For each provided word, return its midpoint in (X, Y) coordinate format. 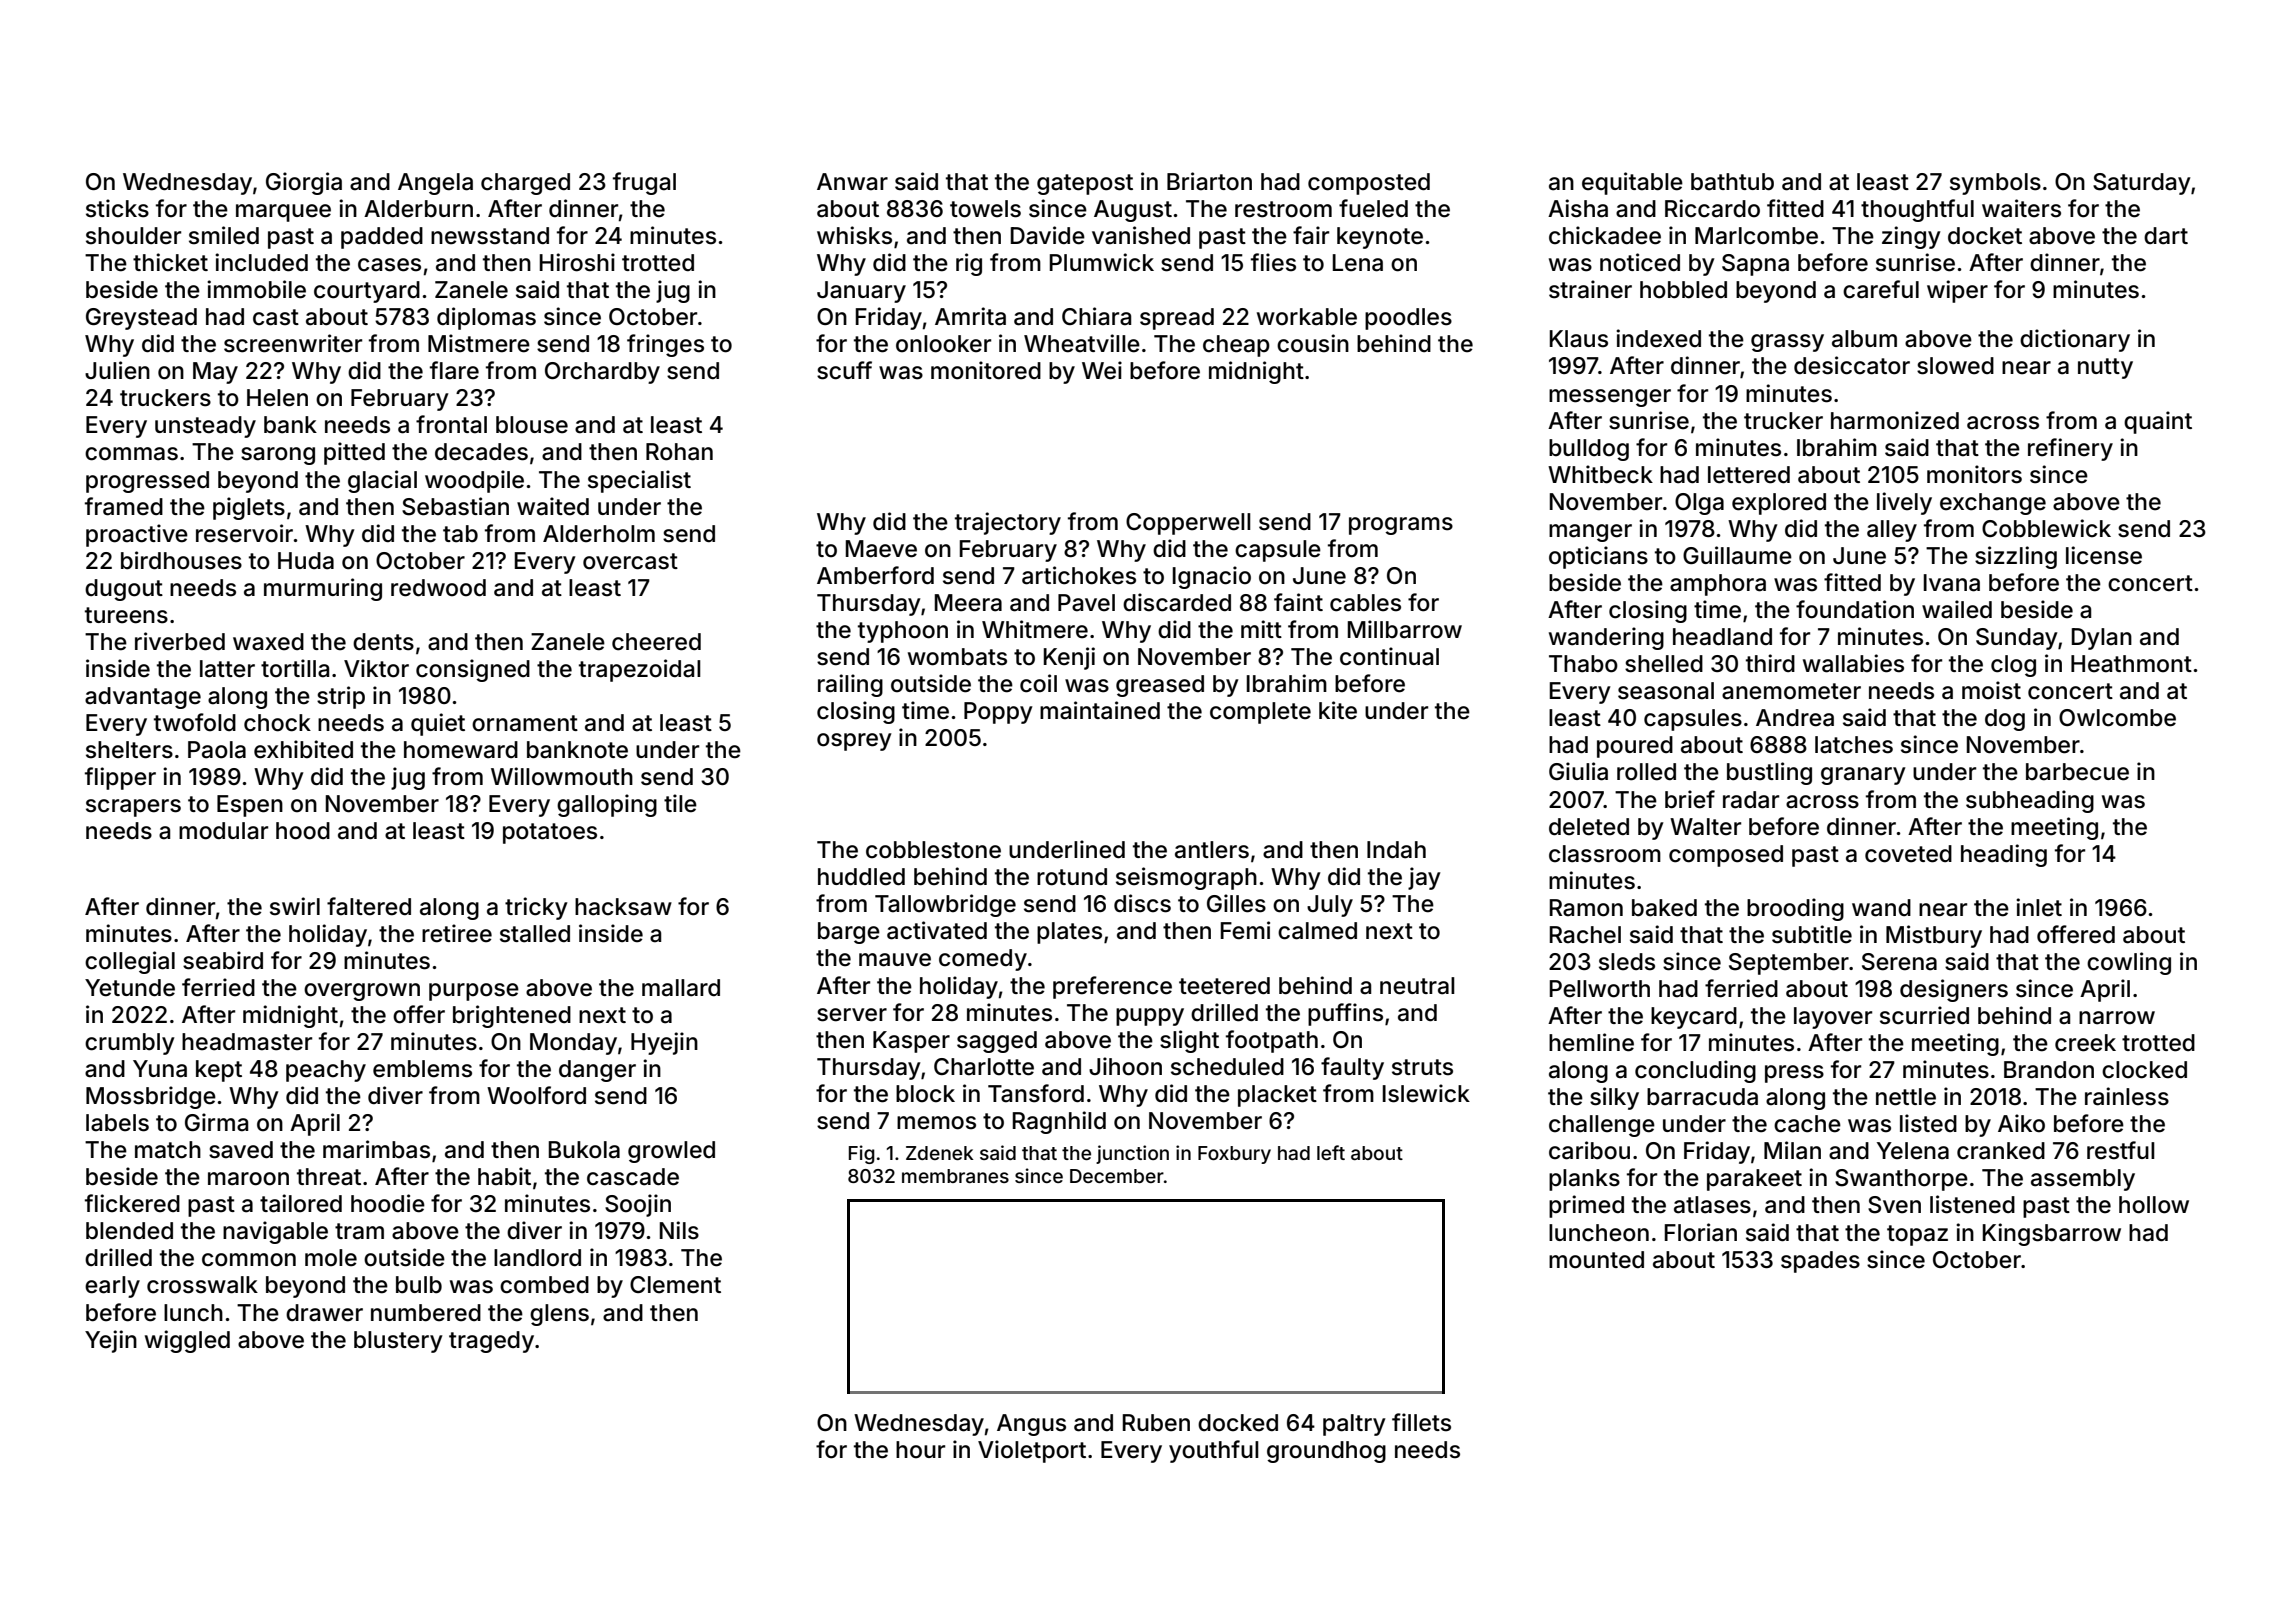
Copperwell (1188, 524)
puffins (1345, 1014)
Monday (573, 1044)
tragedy (491, 1342)
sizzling (2016, 557)
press (1794, 1074)
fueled (1373, 208)
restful (2121, 1150)
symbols (1995, 184)
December (1117, 1176)
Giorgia (304, 183)
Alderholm (599, 534)
